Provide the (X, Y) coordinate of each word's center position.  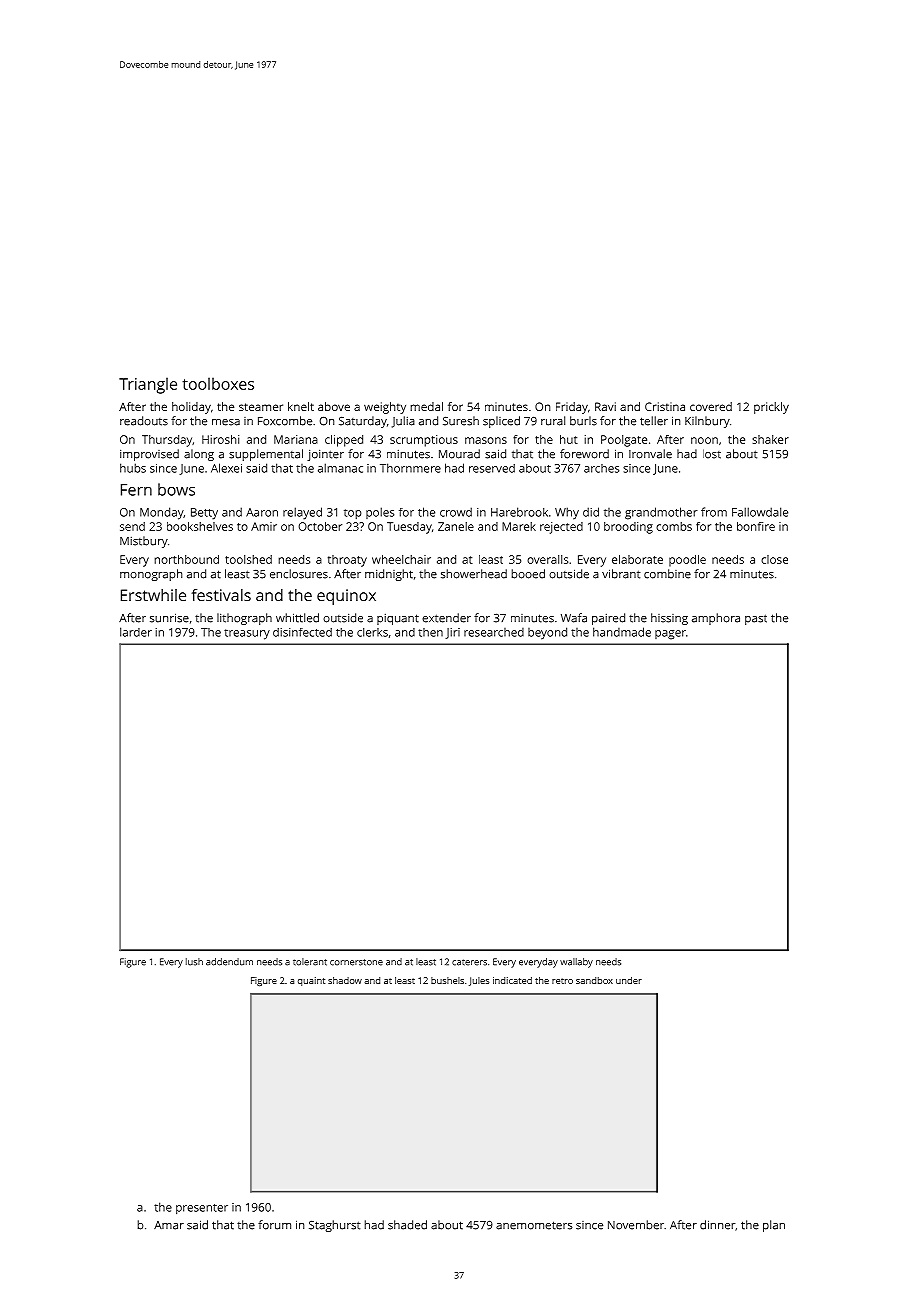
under (629, 980)
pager (670, 635)
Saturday (363, 422)
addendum (229, 962)
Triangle (148, 385)
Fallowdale (760, 512)
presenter (202, 1209)
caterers (469, 962)
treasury (247, 634)
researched (494, 632)
